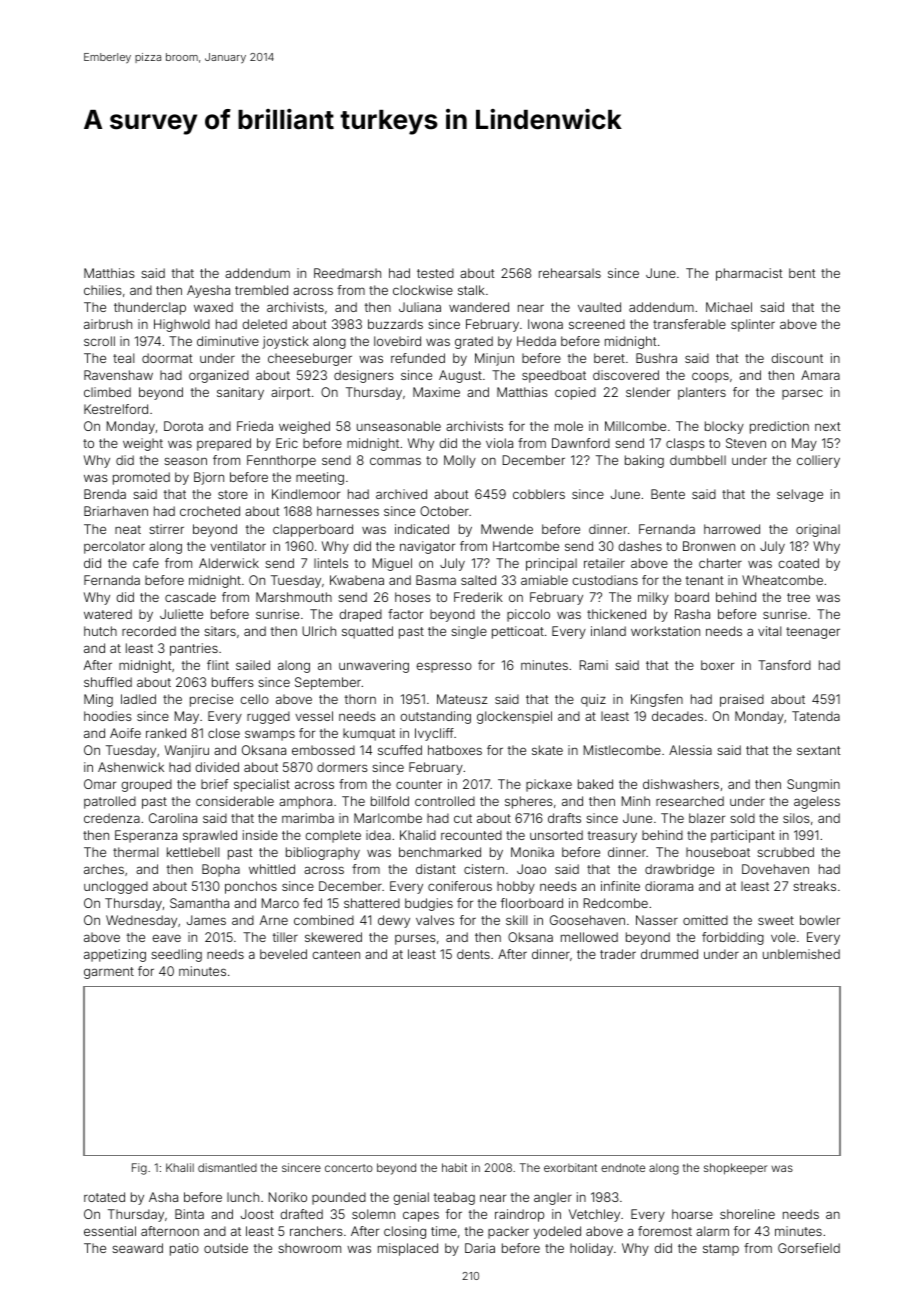 This document has width=924, height=1308. Describe the element at coordinates (539, 494) in the document. I see `cobblers` at that location.
